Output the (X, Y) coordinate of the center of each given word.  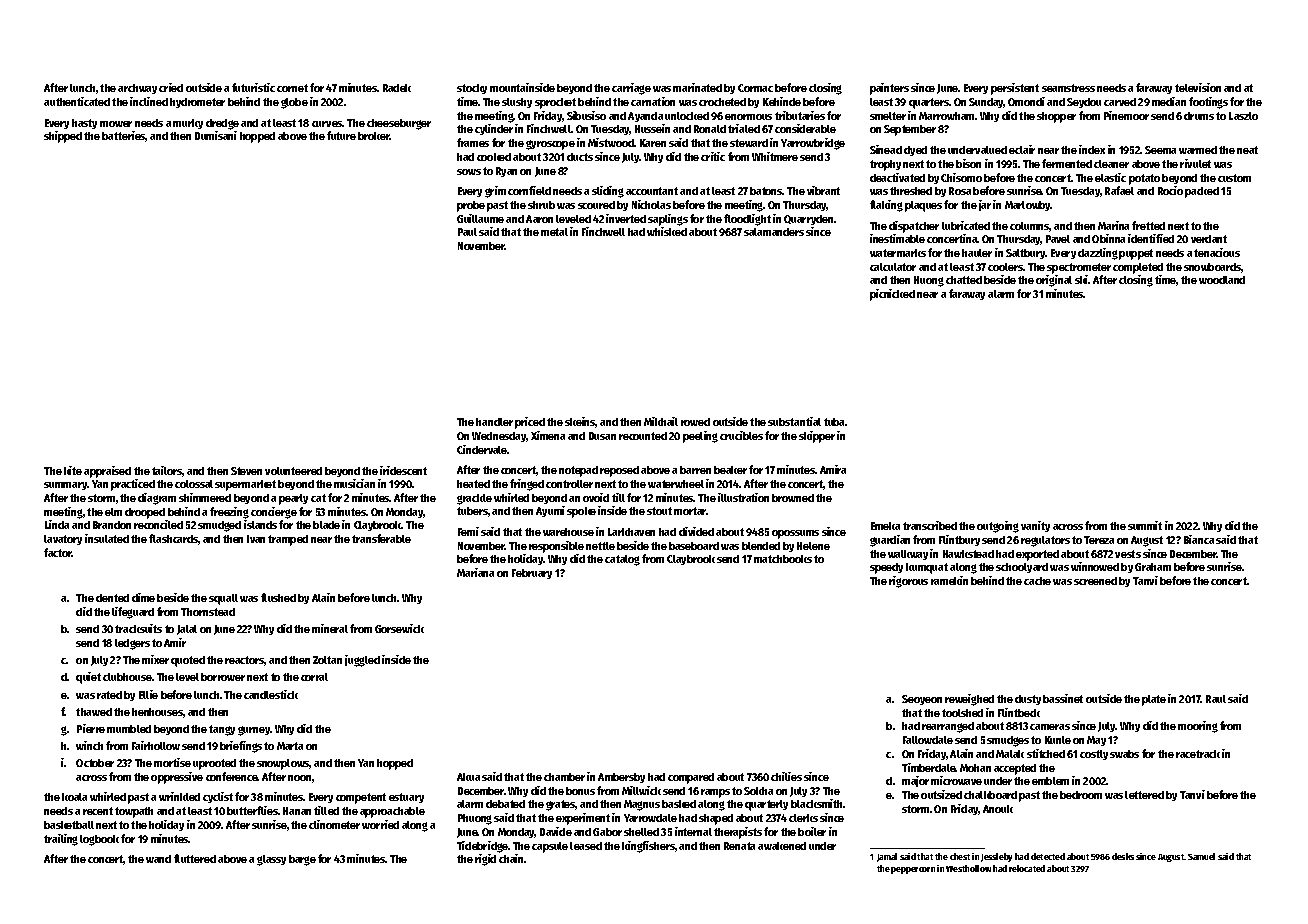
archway (137, 89)
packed (1202, 192)
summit (1145, 525)
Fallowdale (928, 740)
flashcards (173, 538)
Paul (467, 232)
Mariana (475, 572)
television (1198, 87)
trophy (885, 165)
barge (302, 860)
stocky (472, 89)
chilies (786, 776)
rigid (485, 860)
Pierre (91, 728)
